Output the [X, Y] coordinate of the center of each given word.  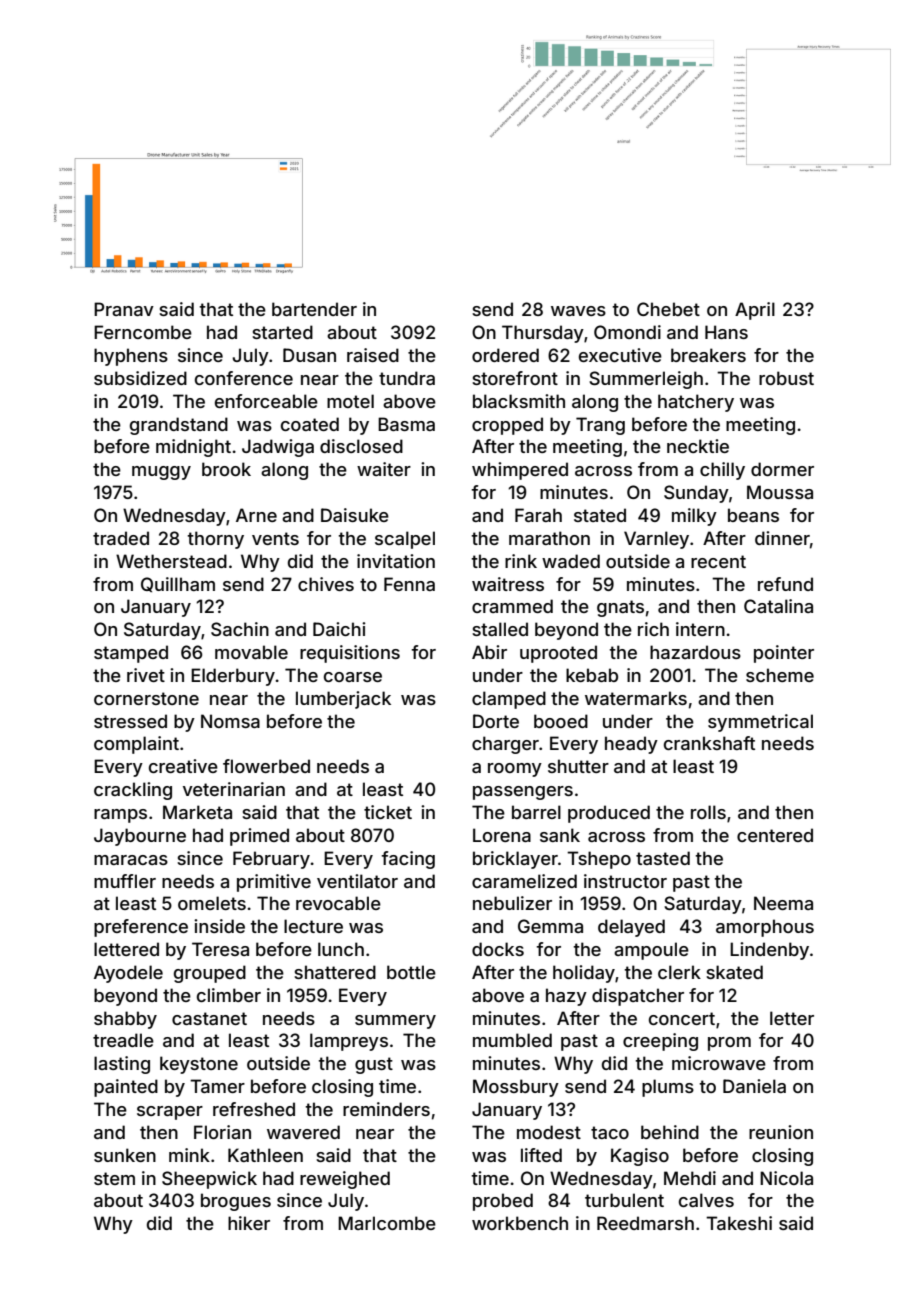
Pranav [124, 309]
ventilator [357, 881]
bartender [314, 309]
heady [631, 745]
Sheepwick [209, 1180]
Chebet [668, 309]
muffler [125, 881]
